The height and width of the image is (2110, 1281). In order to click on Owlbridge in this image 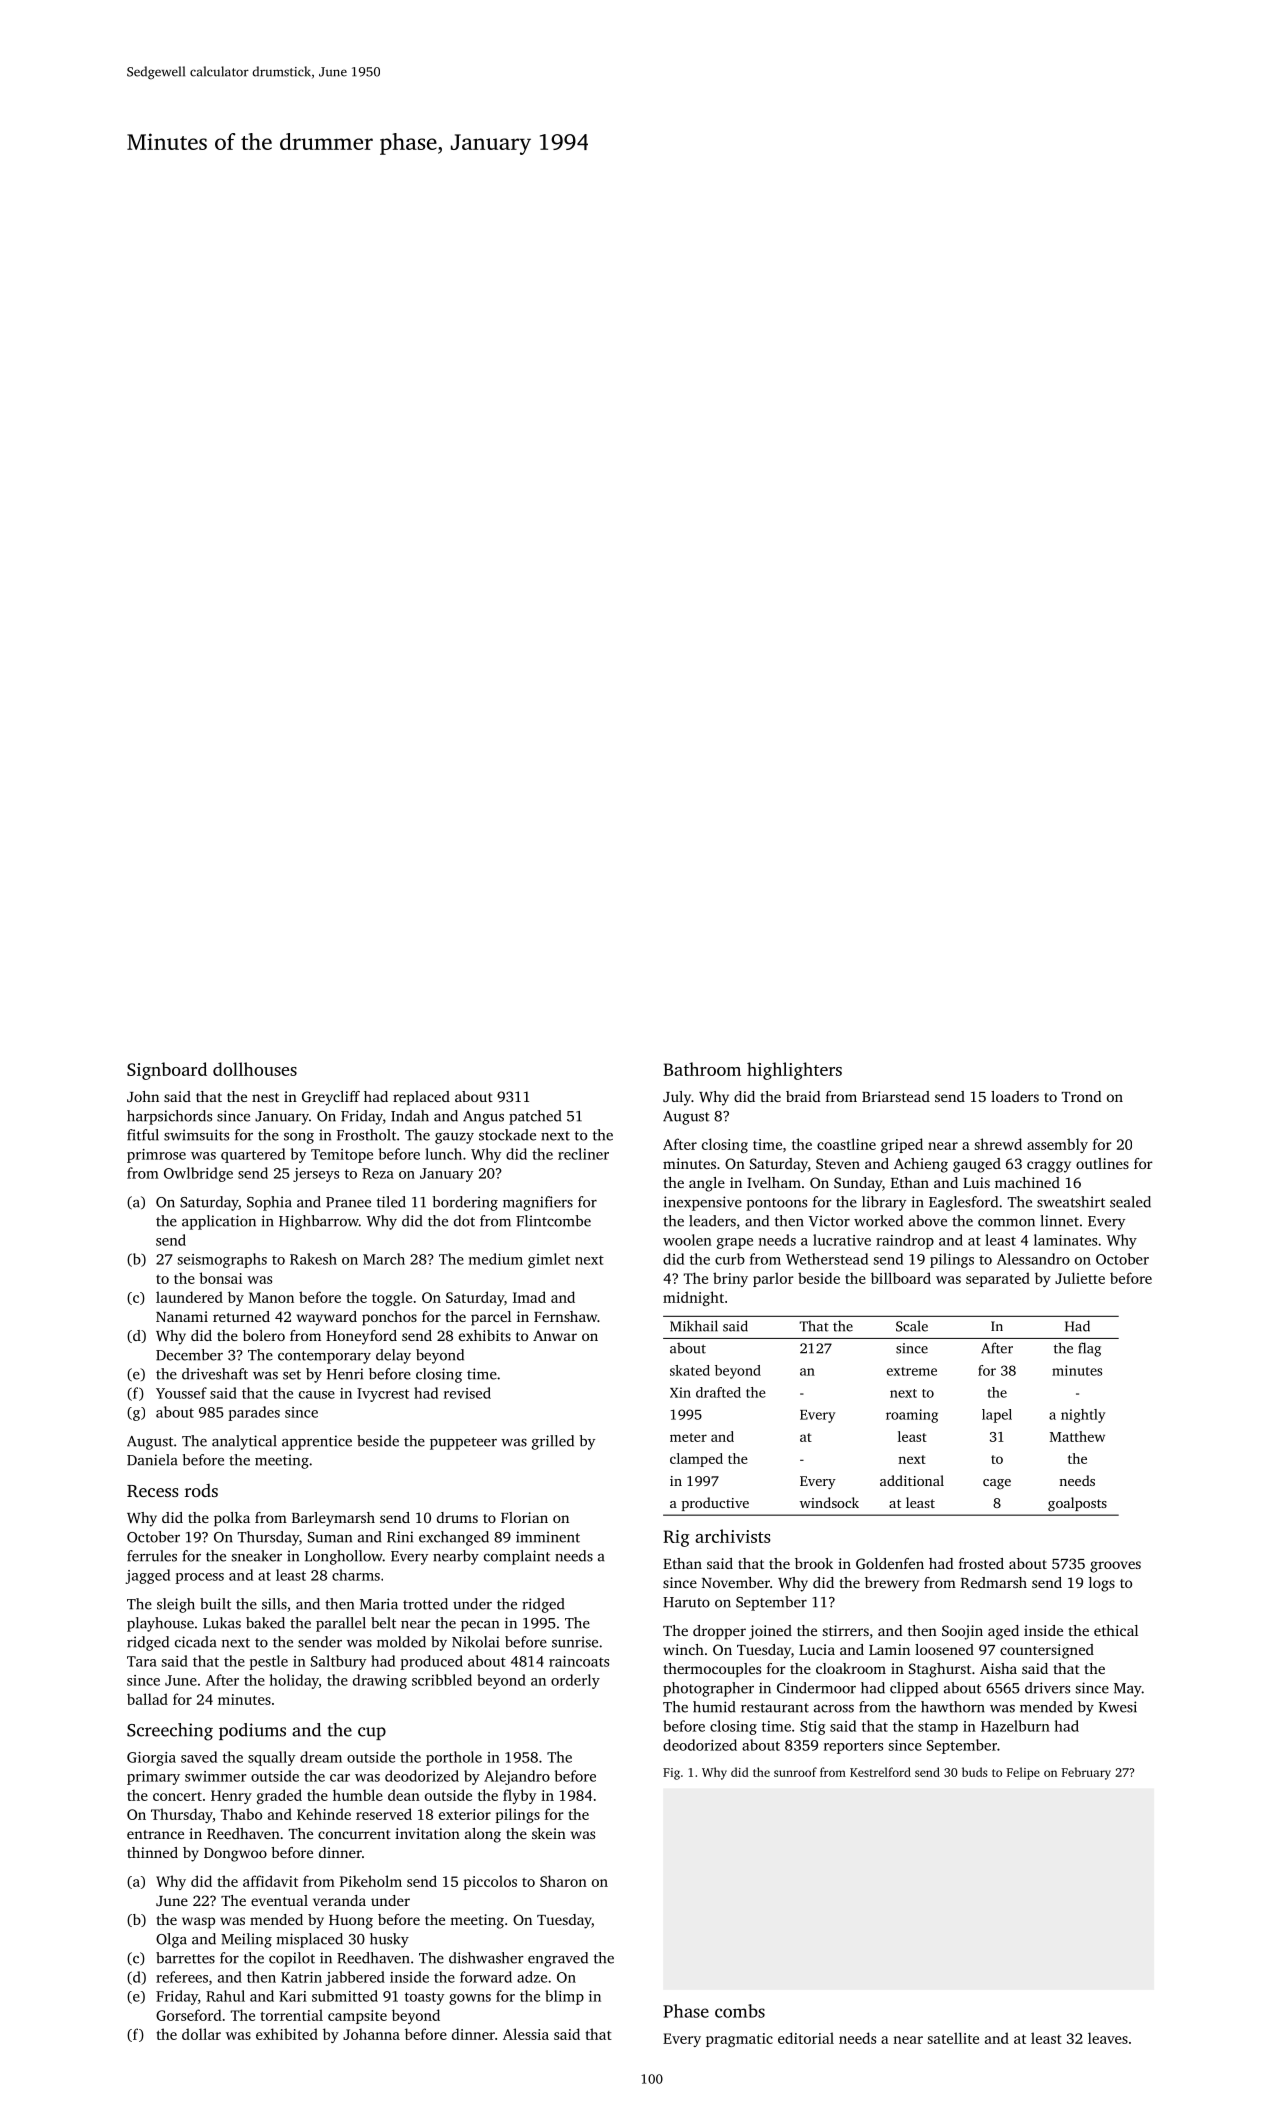, I will do `click(198, 1174)`.
